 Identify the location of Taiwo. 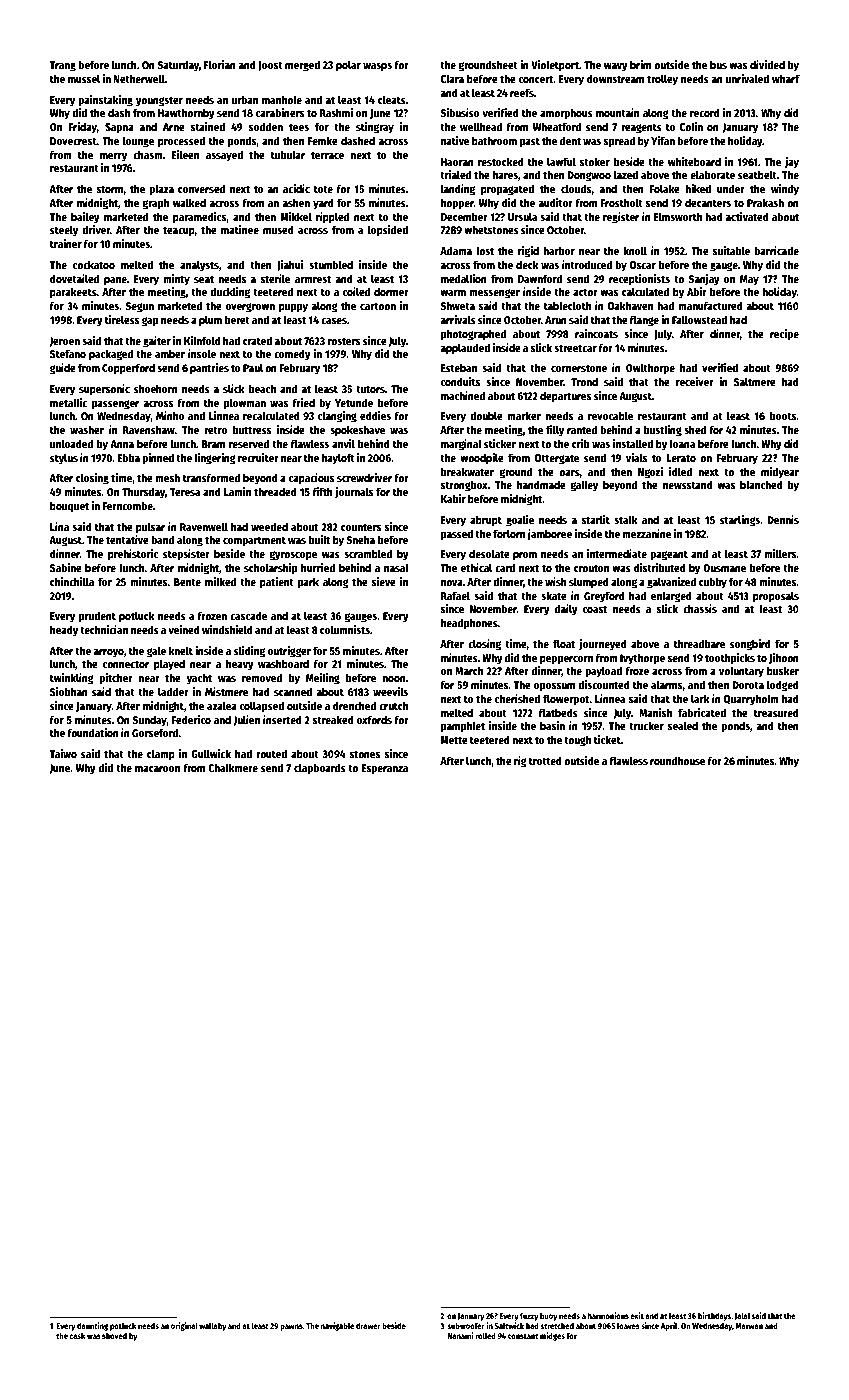
(63, 753).
